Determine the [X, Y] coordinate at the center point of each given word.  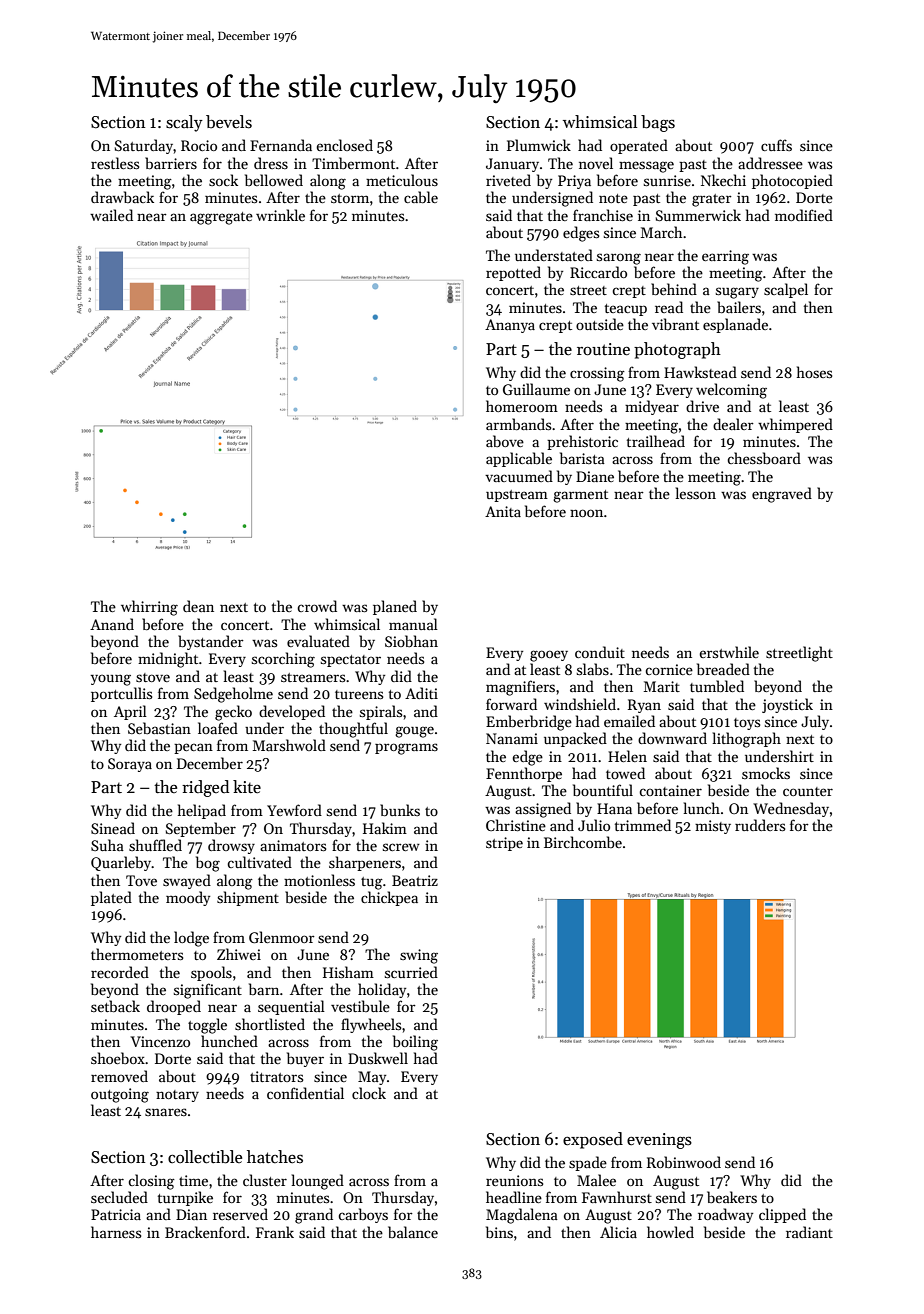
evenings [659, 1141]
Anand [112, 624]
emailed [629, 721]
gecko [233, 713]
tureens [359, 694]
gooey [549, 656]
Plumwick [539, 145]
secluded [119, 1197]
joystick [787, 705]
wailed [111, 215]
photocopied [792, 181]
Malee [596, 1180]
